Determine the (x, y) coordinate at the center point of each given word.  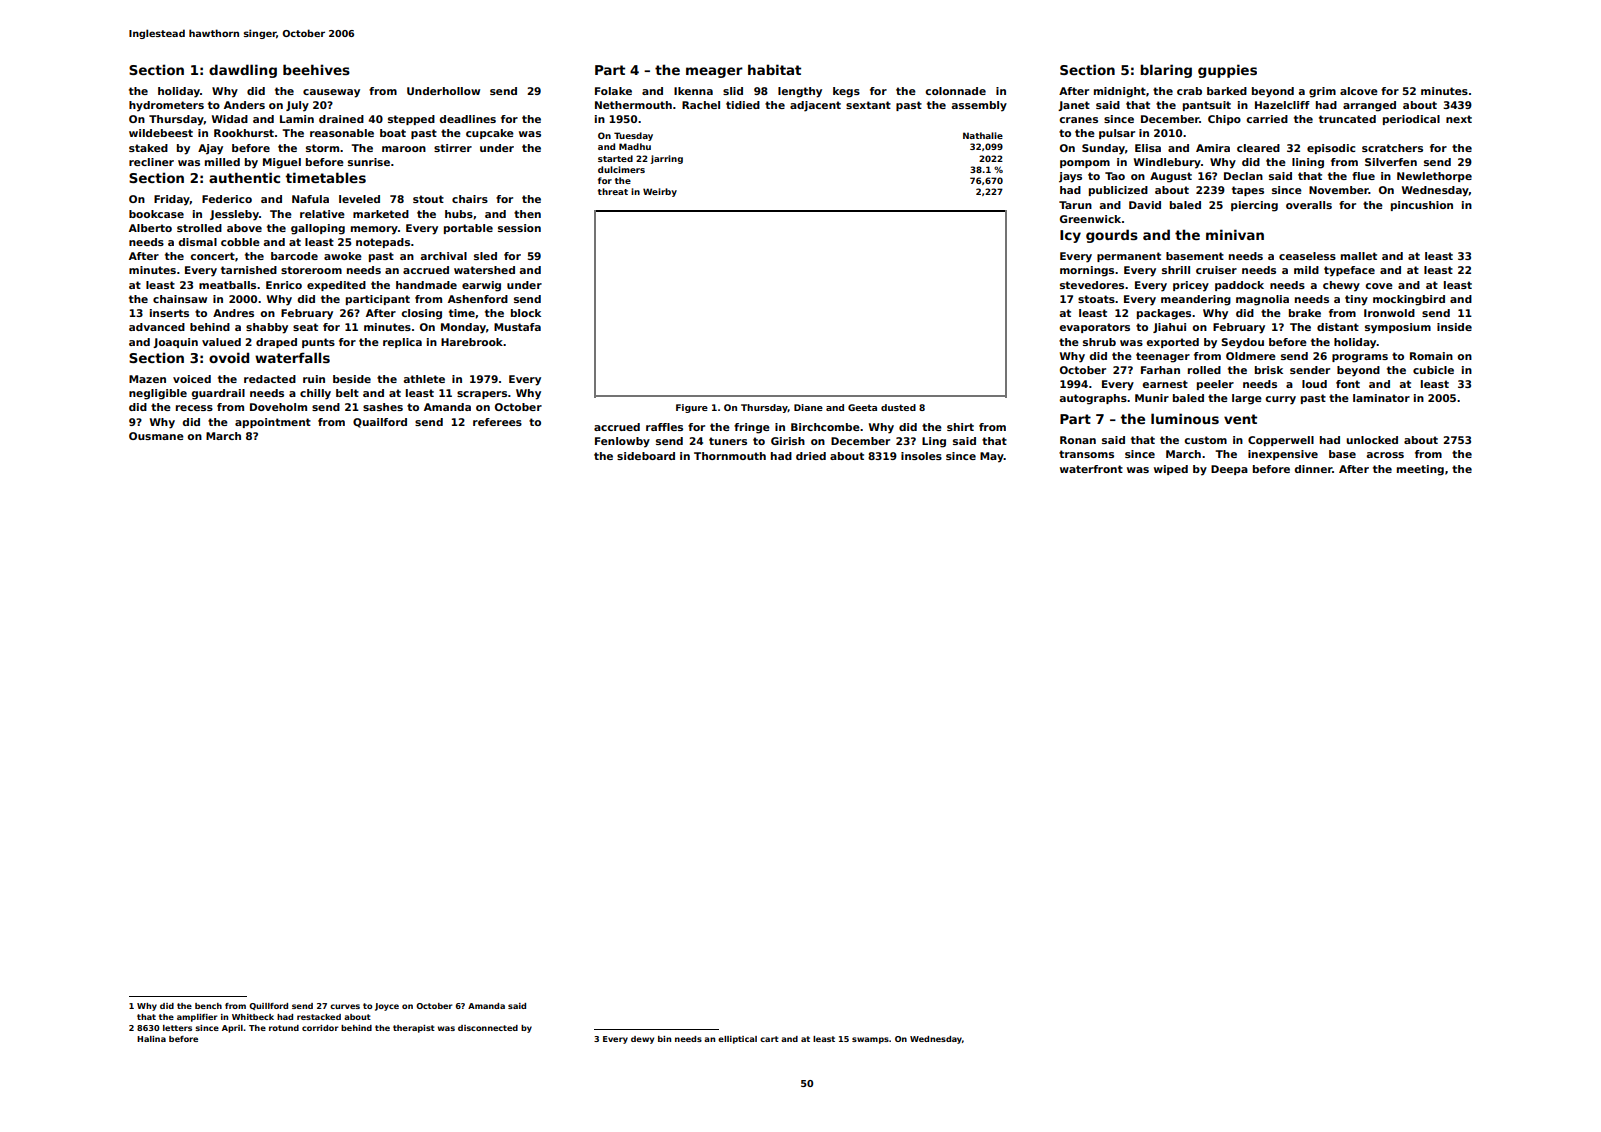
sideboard (646, 456)
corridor (320, 1028)
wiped (1171, 470)
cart (769, 1039)
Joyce (387, 1007)
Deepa (1229, 470)
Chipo (1224, 120)
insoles (921, 456)
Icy (1070, 236)
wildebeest (161, 133)
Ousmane (156, 436)
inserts (169, 313)
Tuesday (633, 136)
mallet (1359, 256)
